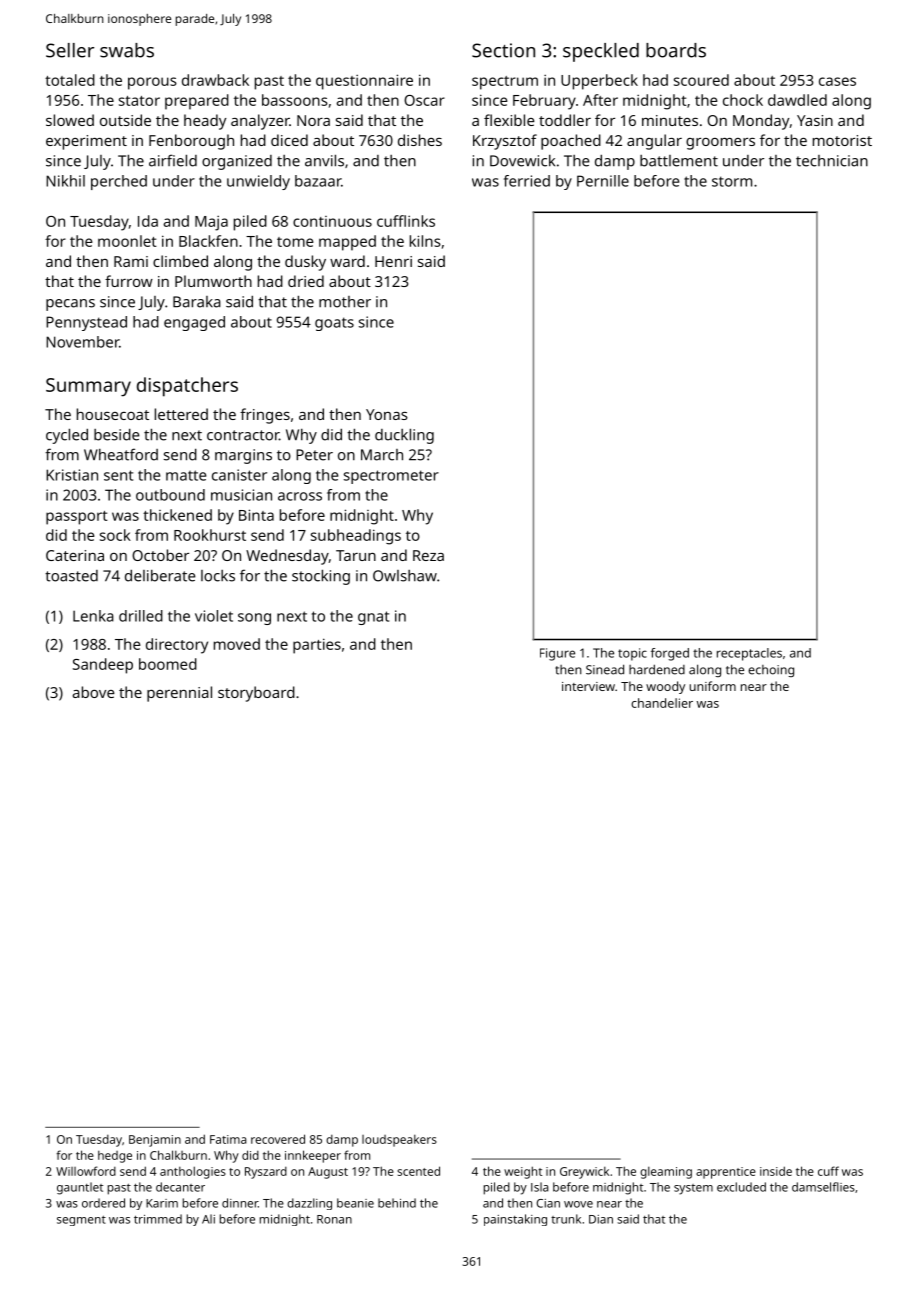 The height and width of the screenshot is (1308, 924). Describe the element at coordinates (243, 435) in the screenshot. I see `contractor` at that location.
